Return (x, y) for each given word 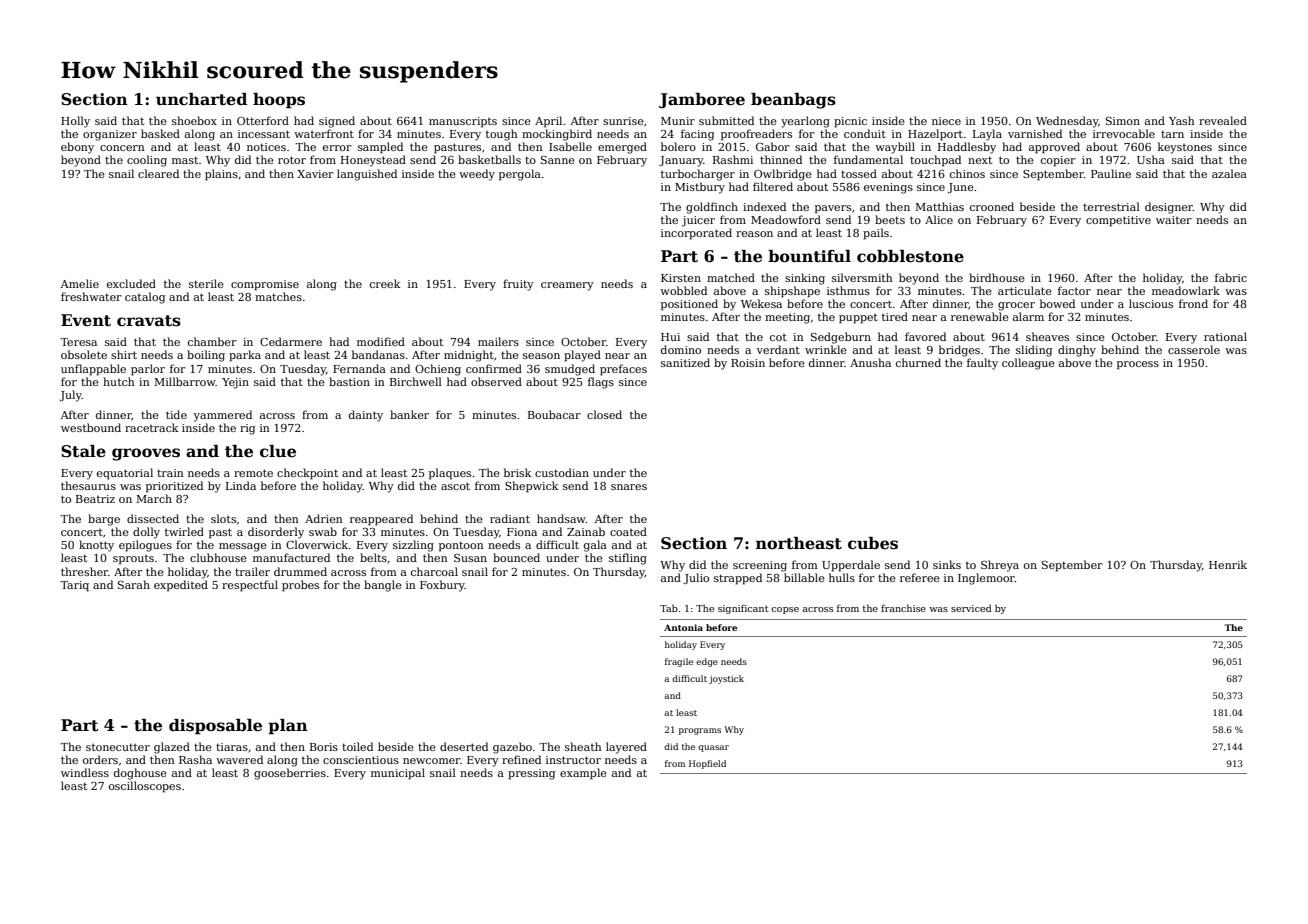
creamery (567, 286)
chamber (212, 341)
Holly (75, 122)
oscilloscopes (145, 787)
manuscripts (463, 122)
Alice (939, 219)
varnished (1035, 133)
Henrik (1228, 564)
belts (373, 557)
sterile (206, 283)
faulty (982, 364)
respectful (250, 586)
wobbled (683, 290)
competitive (1118, 221)
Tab (669, 608)
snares (629, 487)
